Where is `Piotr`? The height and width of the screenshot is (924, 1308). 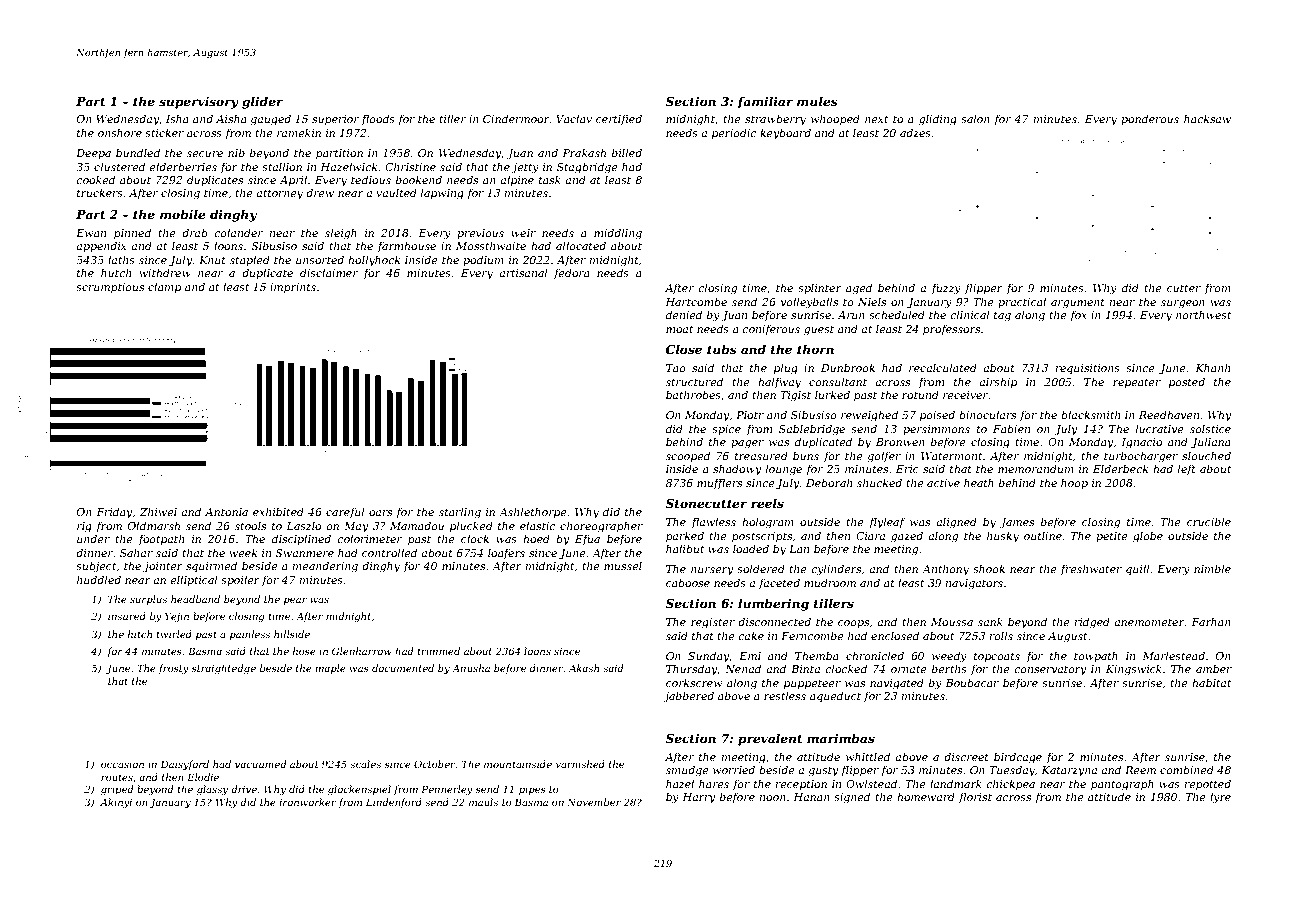
Piotr is located at coordinates (750, 415).
